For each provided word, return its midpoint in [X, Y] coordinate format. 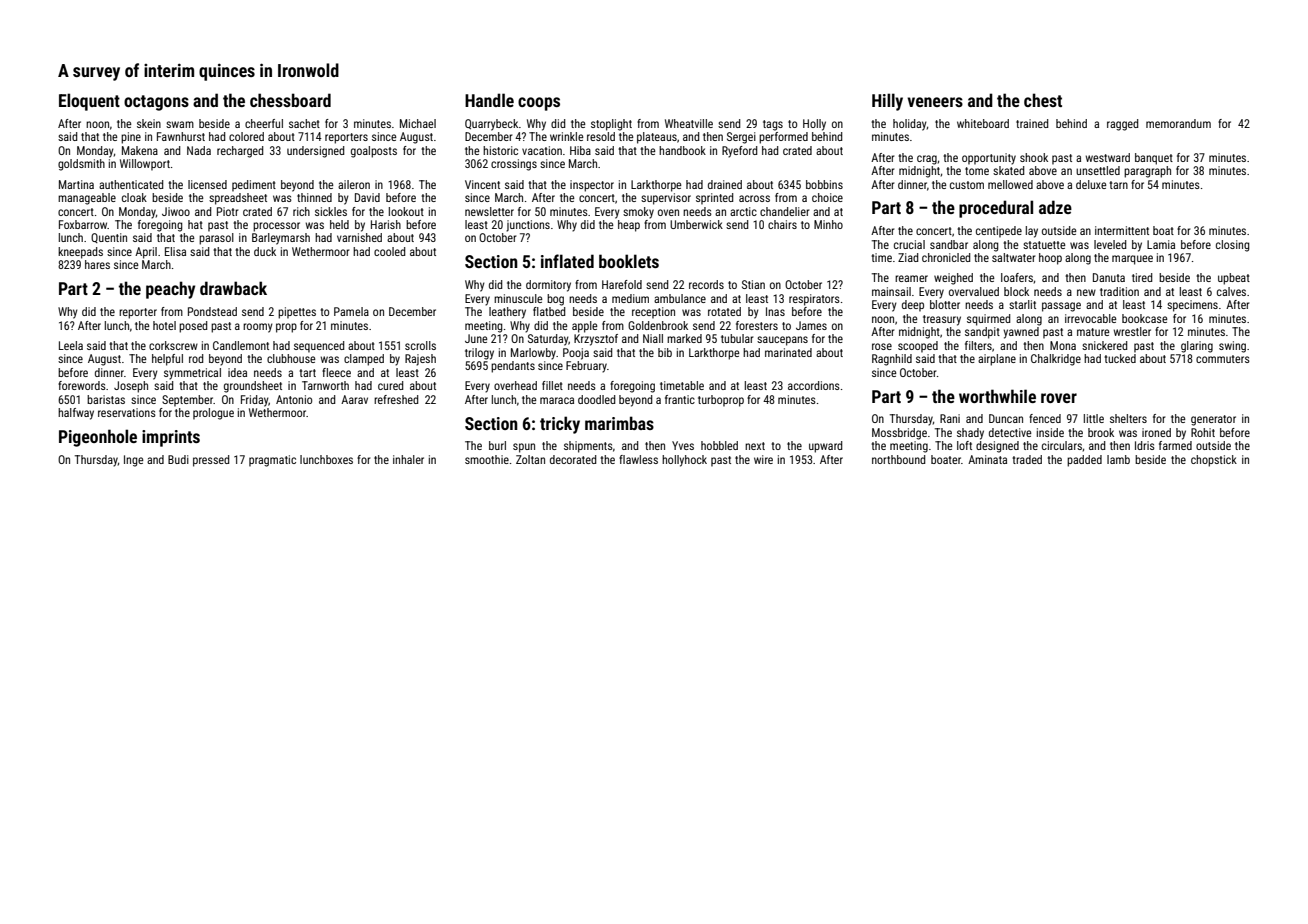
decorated [573, 459]
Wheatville [689, 123]
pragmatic [272, 461]
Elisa [175, 251]
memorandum [1178, 123]
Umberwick [696, 224]
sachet [304, 123]
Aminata [987, 459]
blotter [945, 304]
